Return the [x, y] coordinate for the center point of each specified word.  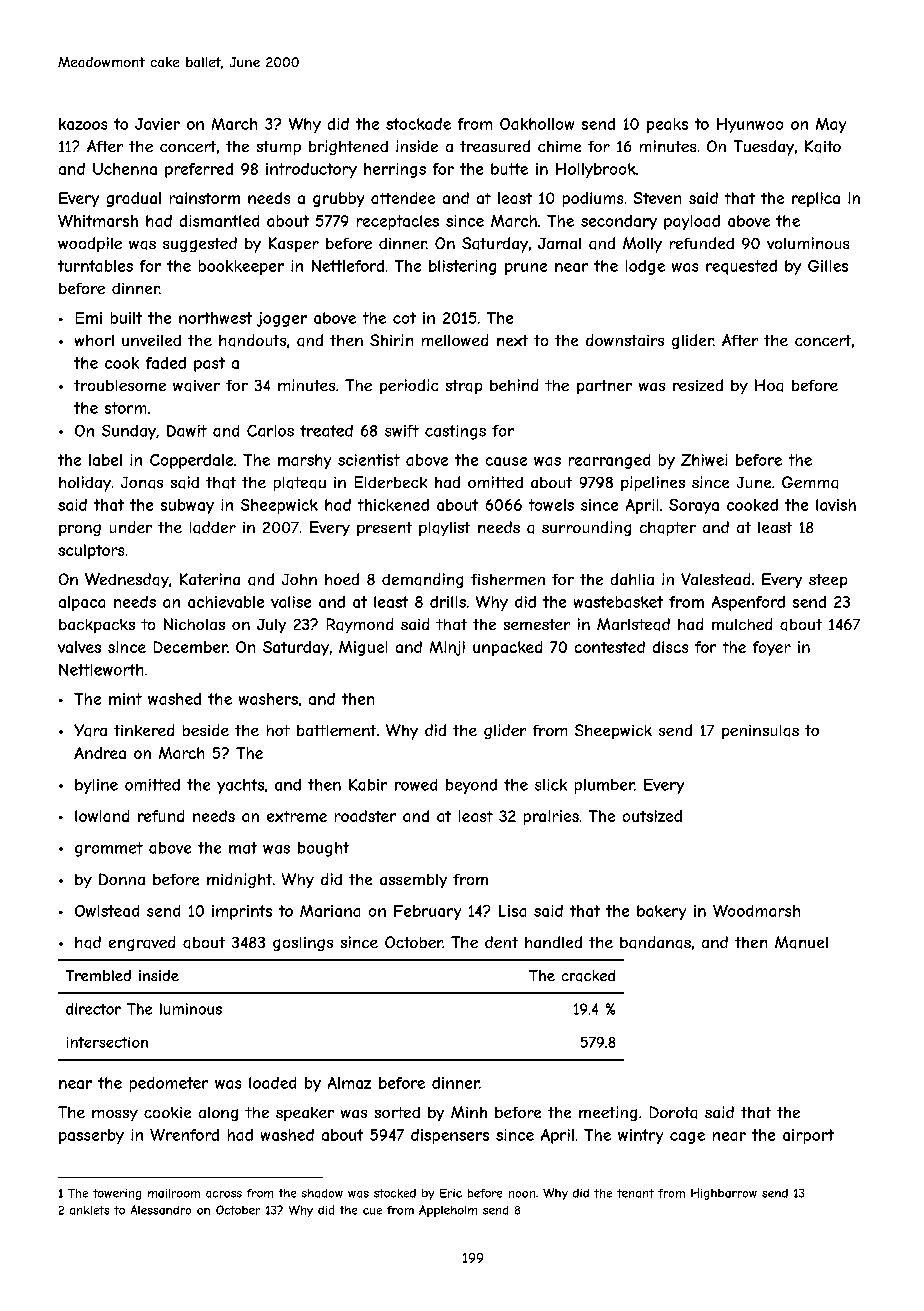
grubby [338, 199]
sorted [397, 1112]
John [299, 579]
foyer [772, 648]
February [427, 912]
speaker [305, 1114]
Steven [657, 198]
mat [243, 848]
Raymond [360, 625]
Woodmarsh [756, 911]
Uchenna [125, 169]
